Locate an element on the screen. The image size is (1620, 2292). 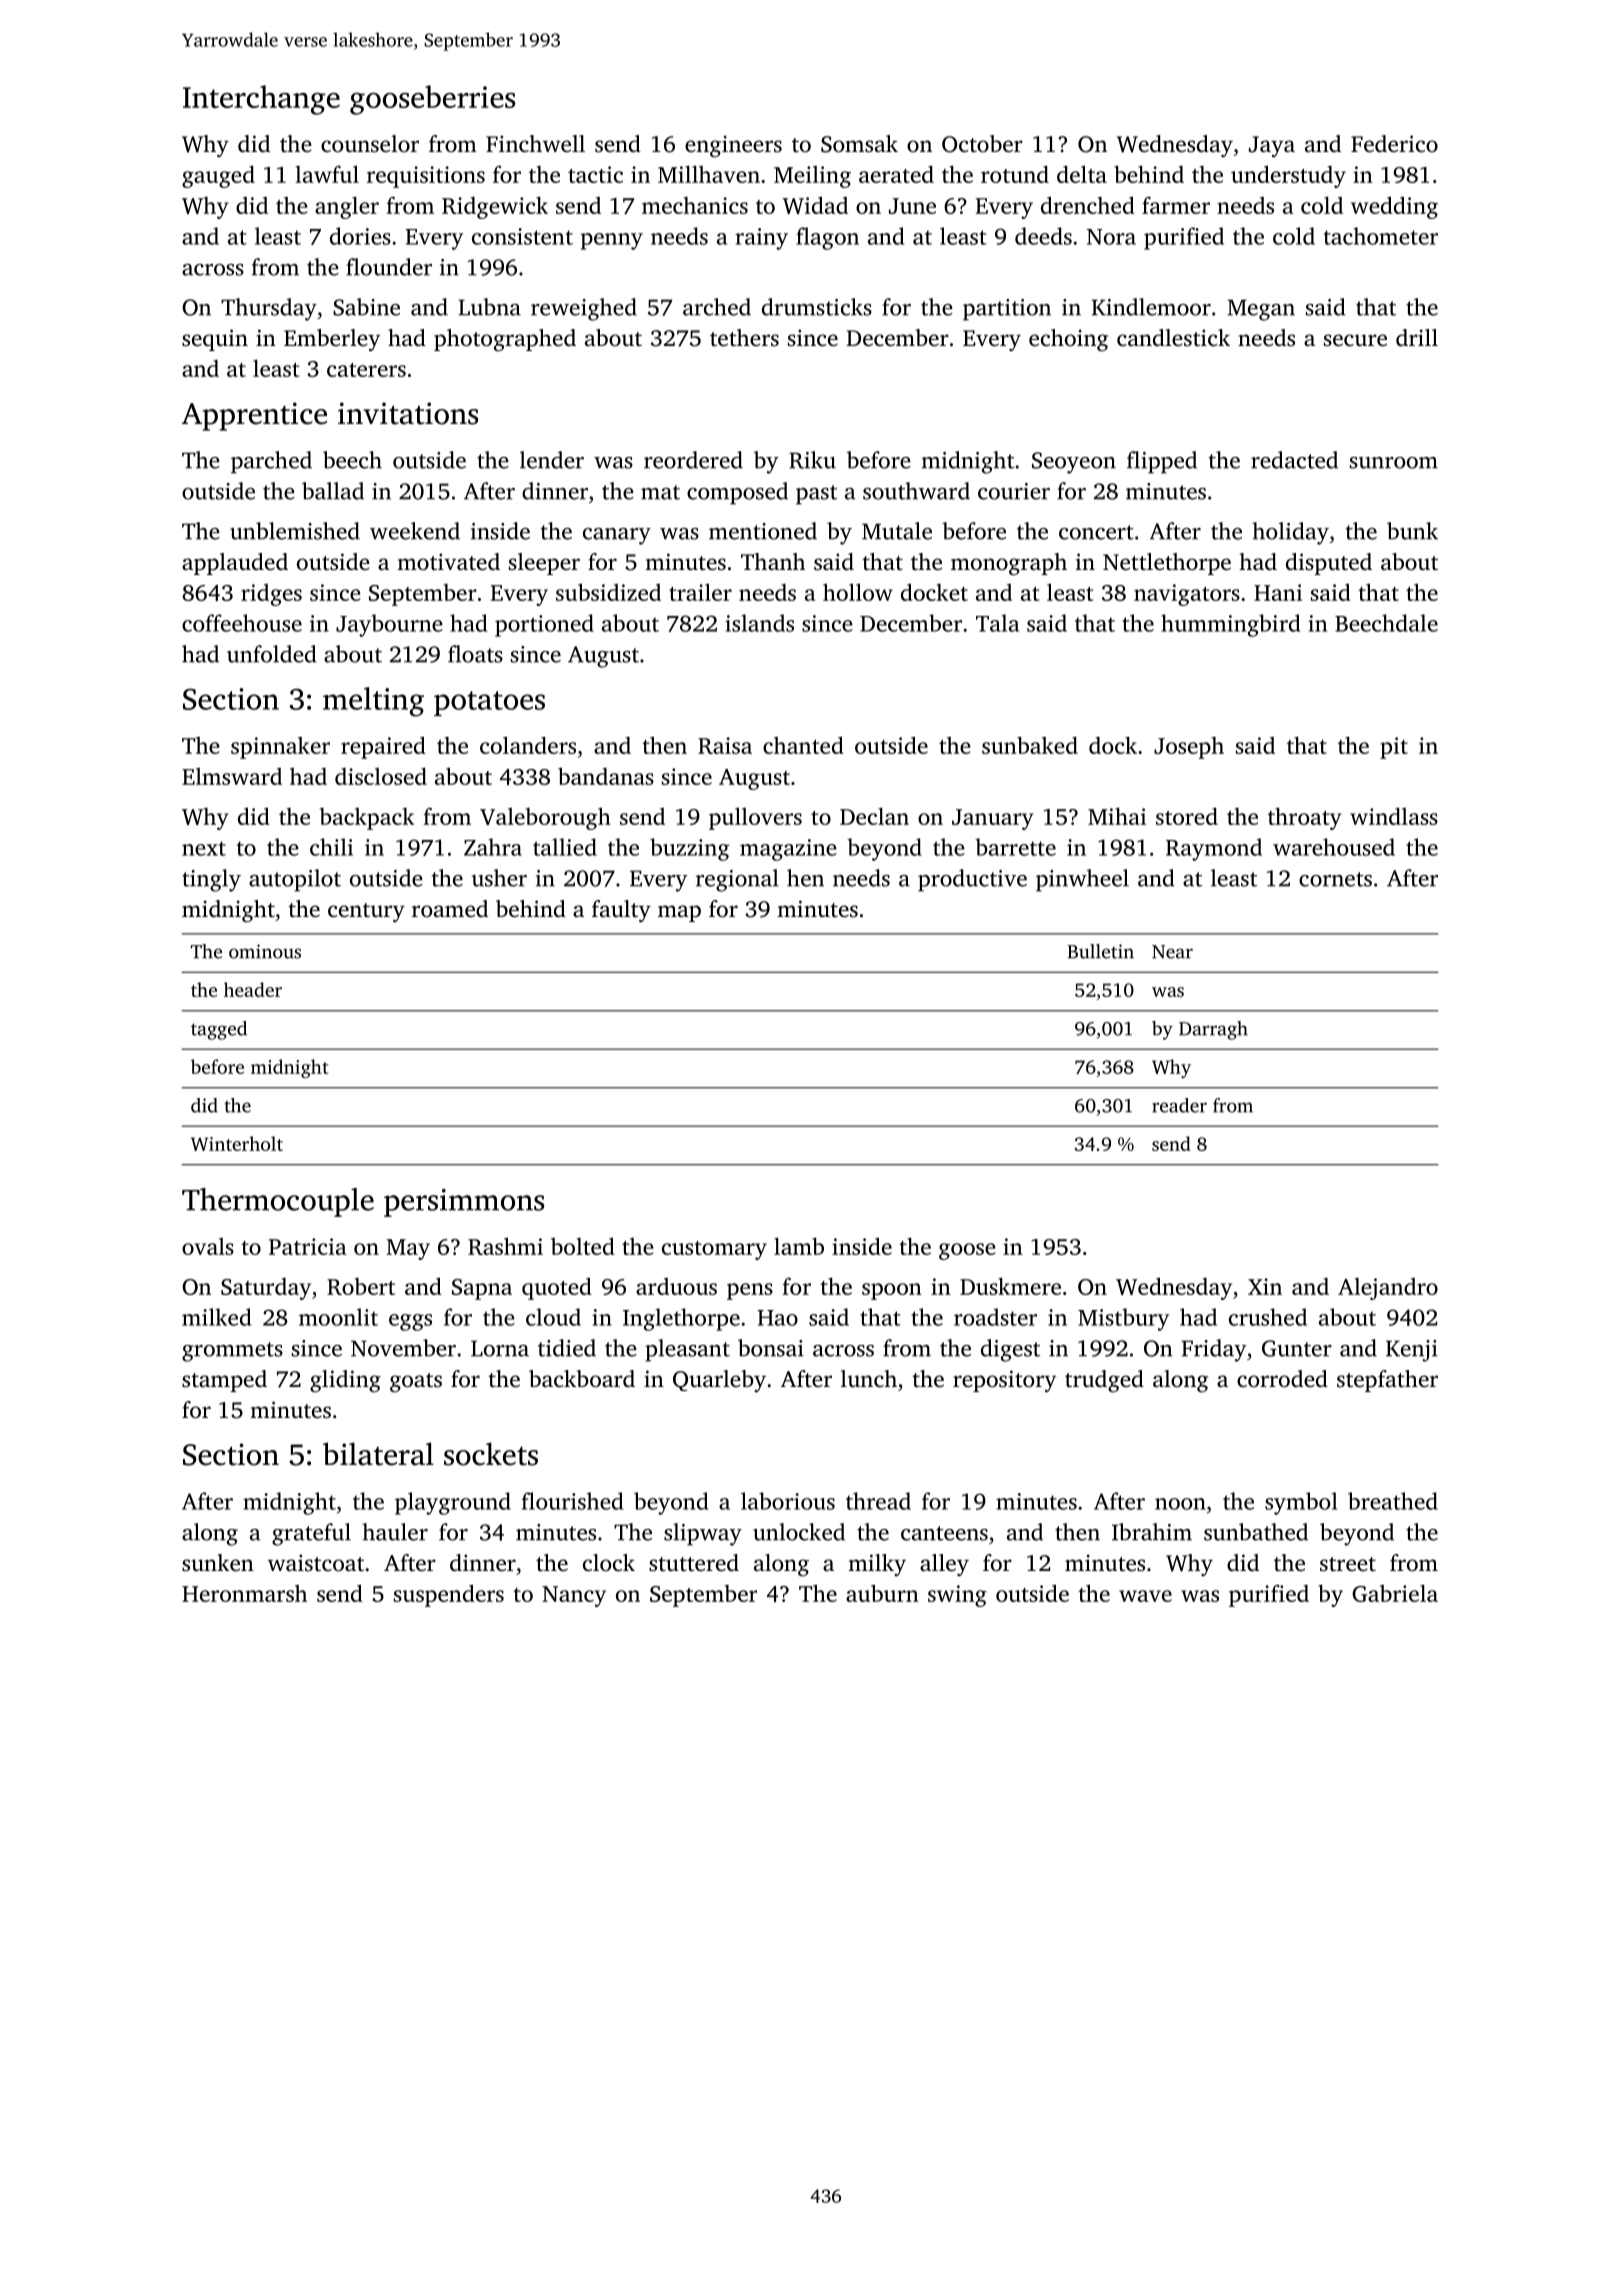
Darragh is located at coordinates (1213, 1030).
